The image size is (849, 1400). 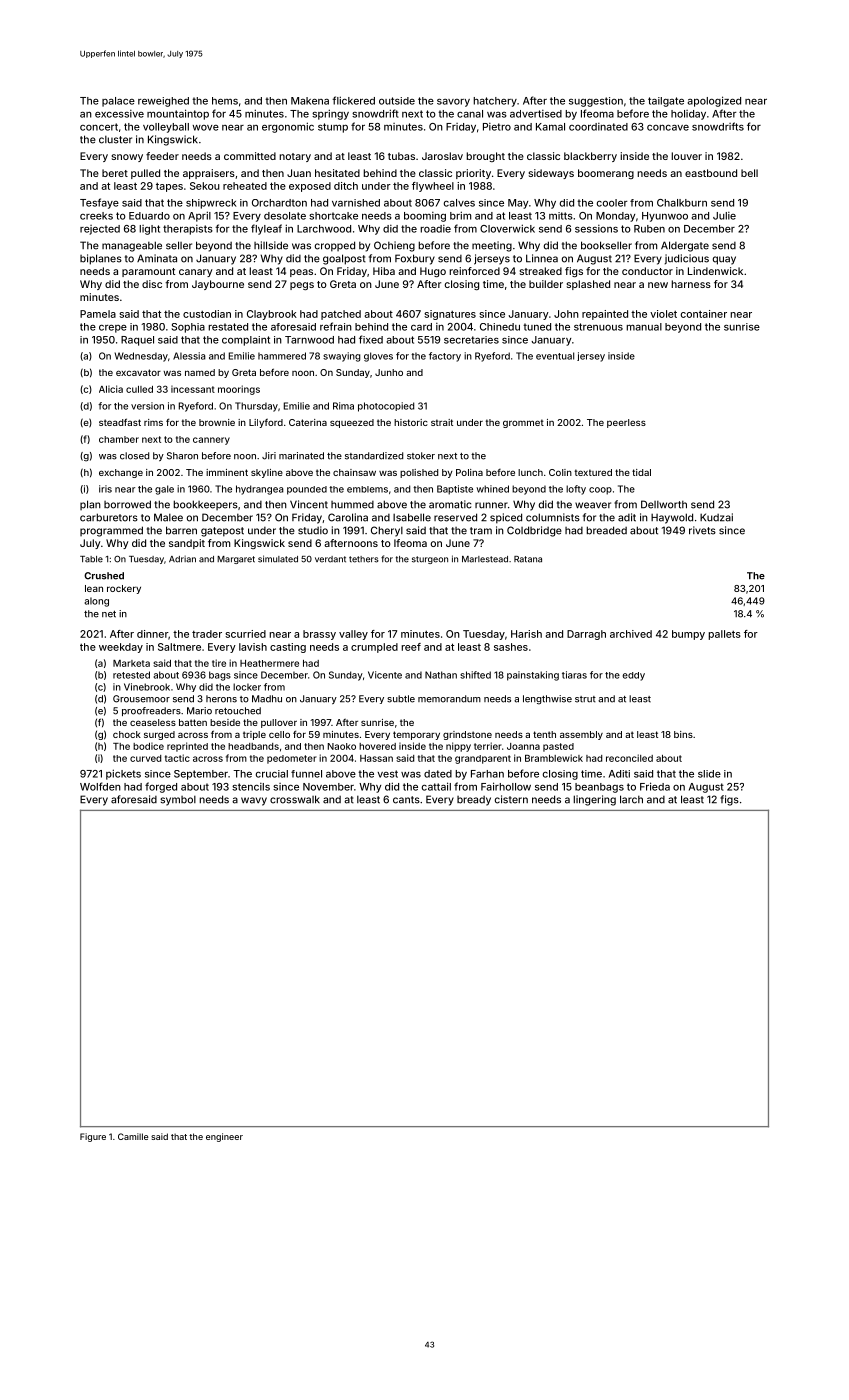 What do you see at coordinates (485, 559) in the screenshot?
I see `Marlestead` at bounding box center [485, 559].
